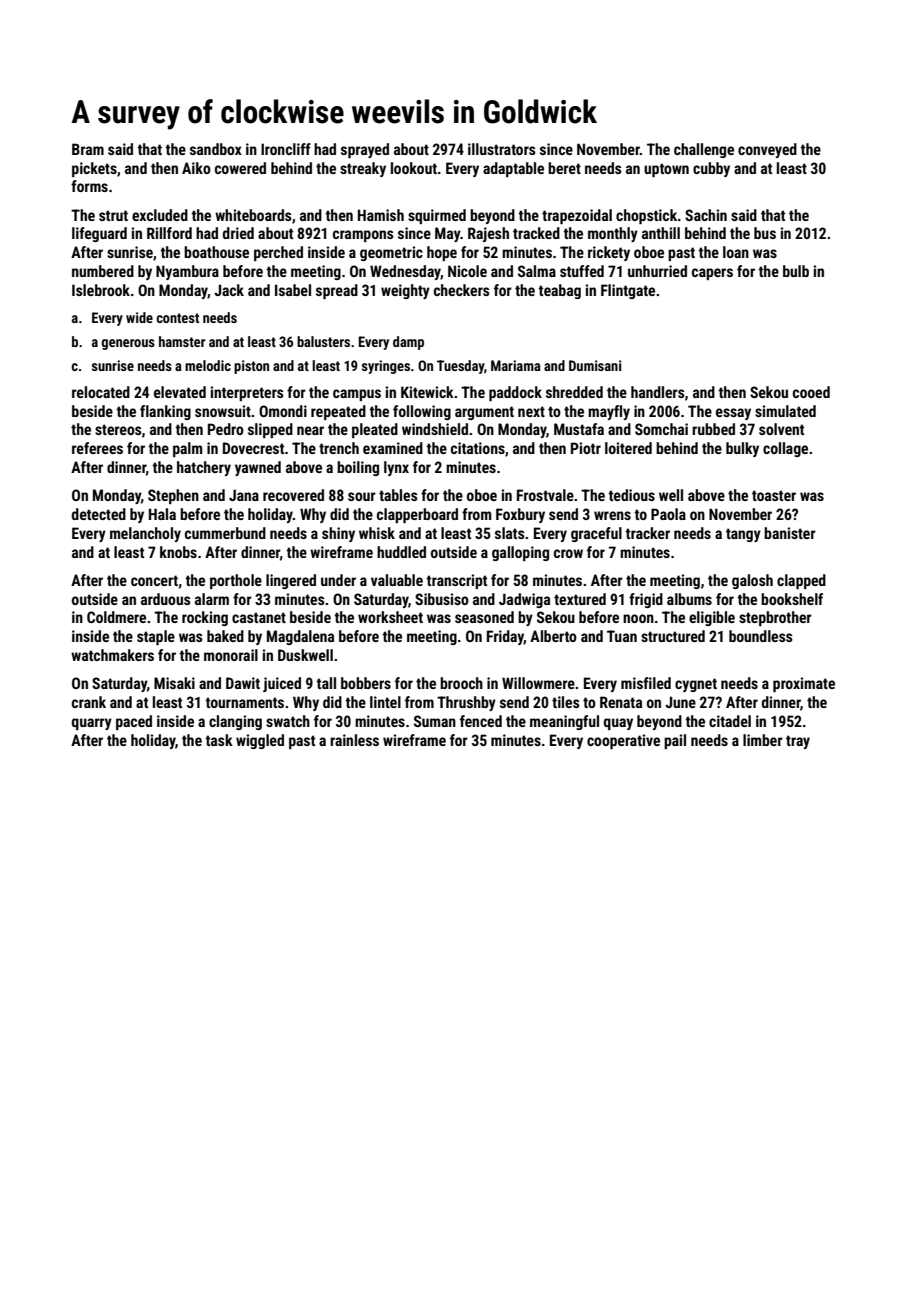  I want to click on mayfly, so click(609, 412).
